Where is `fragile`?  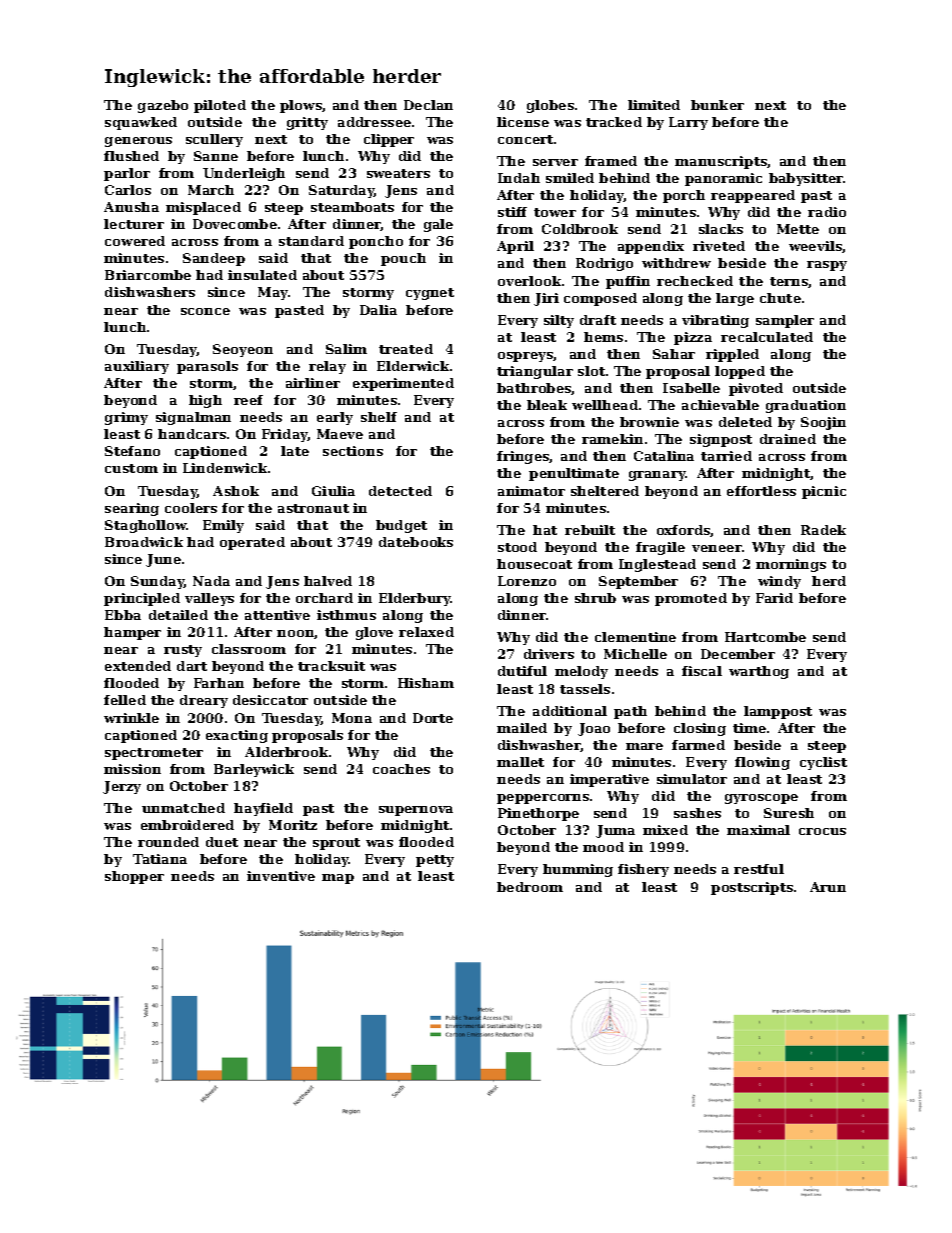
fragile is located at coordinates (660, 548).
